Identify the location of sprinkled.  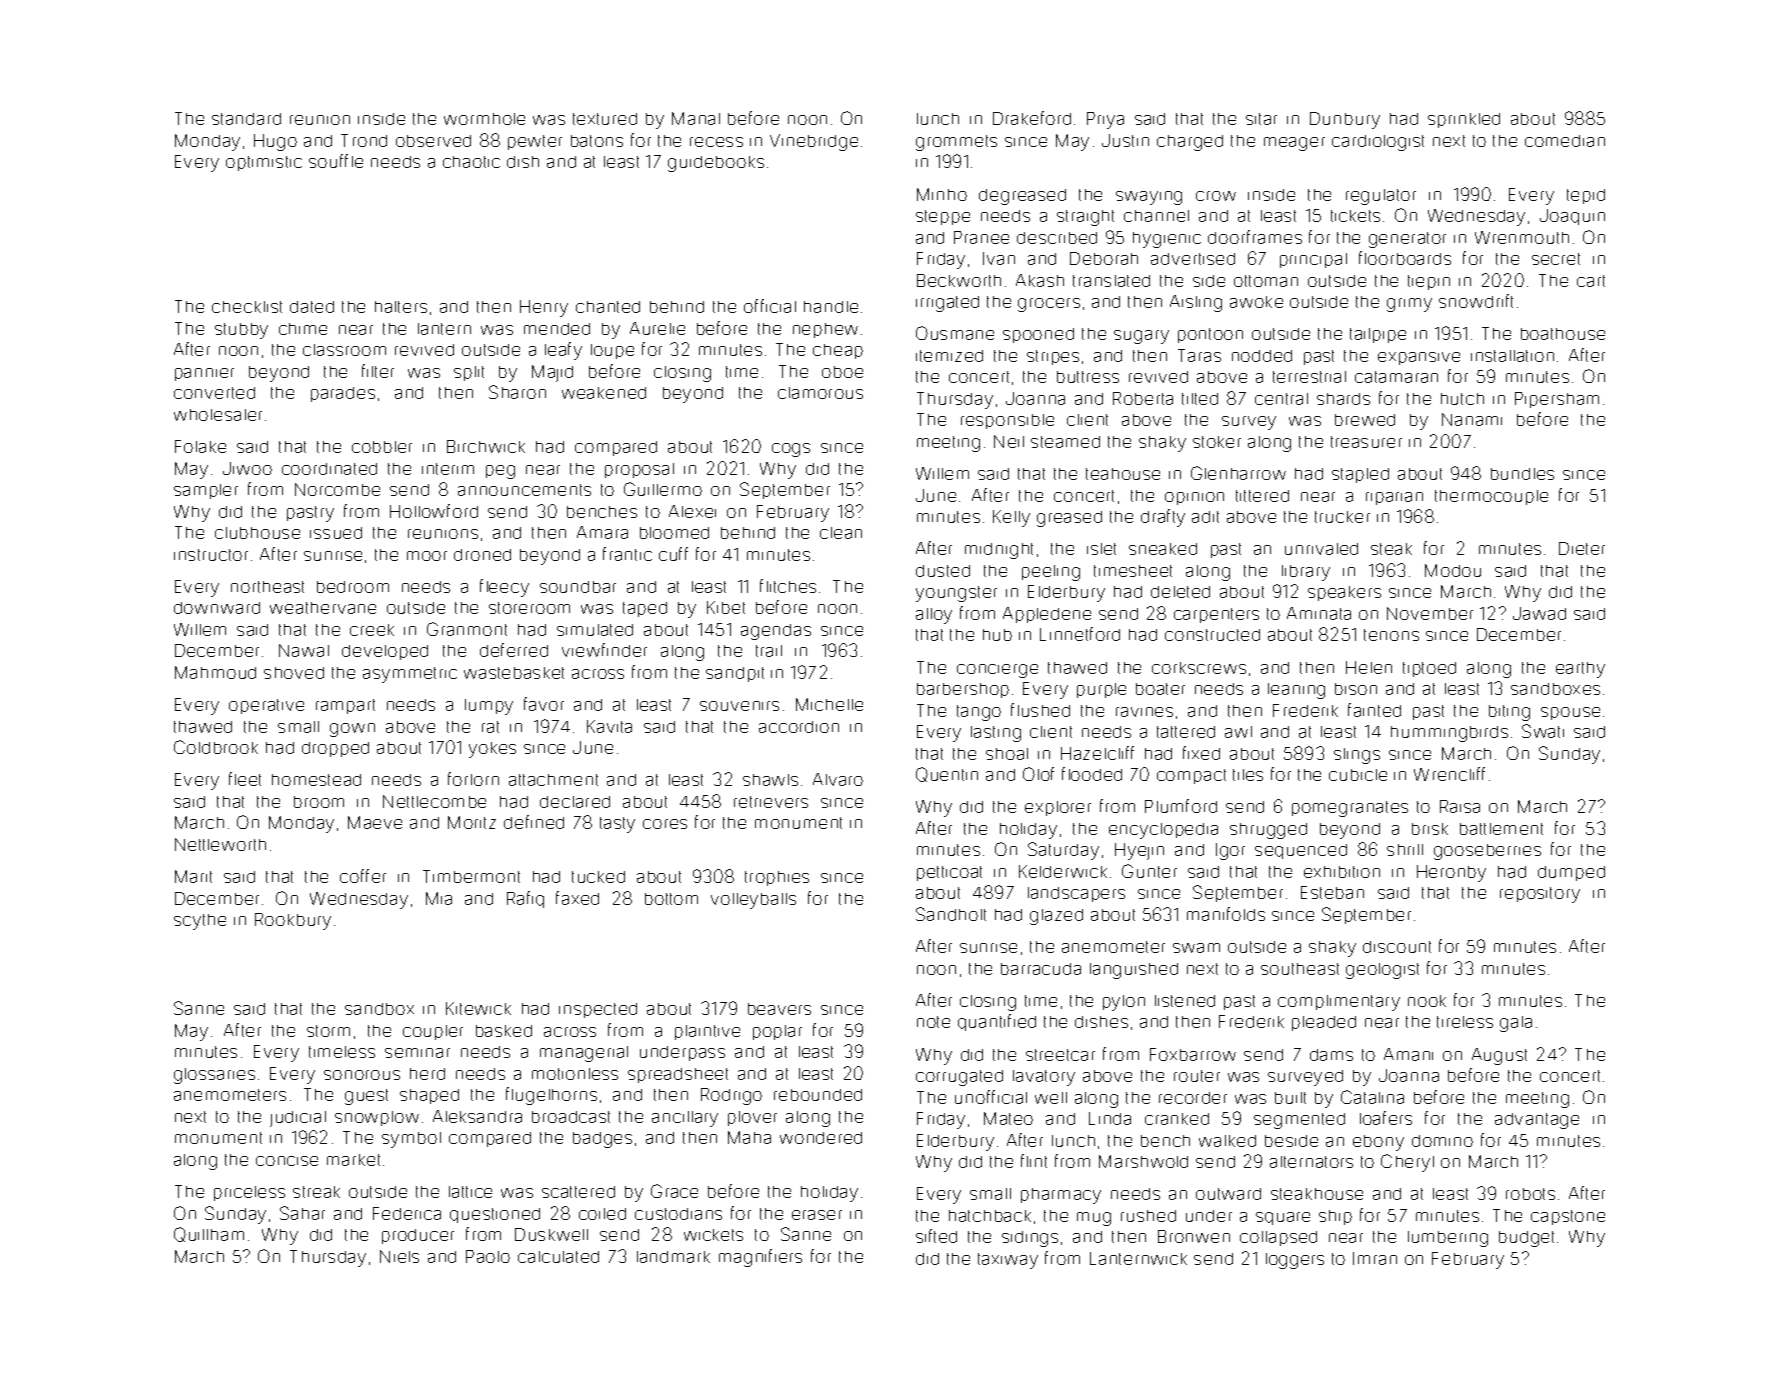
(1464, 120).
